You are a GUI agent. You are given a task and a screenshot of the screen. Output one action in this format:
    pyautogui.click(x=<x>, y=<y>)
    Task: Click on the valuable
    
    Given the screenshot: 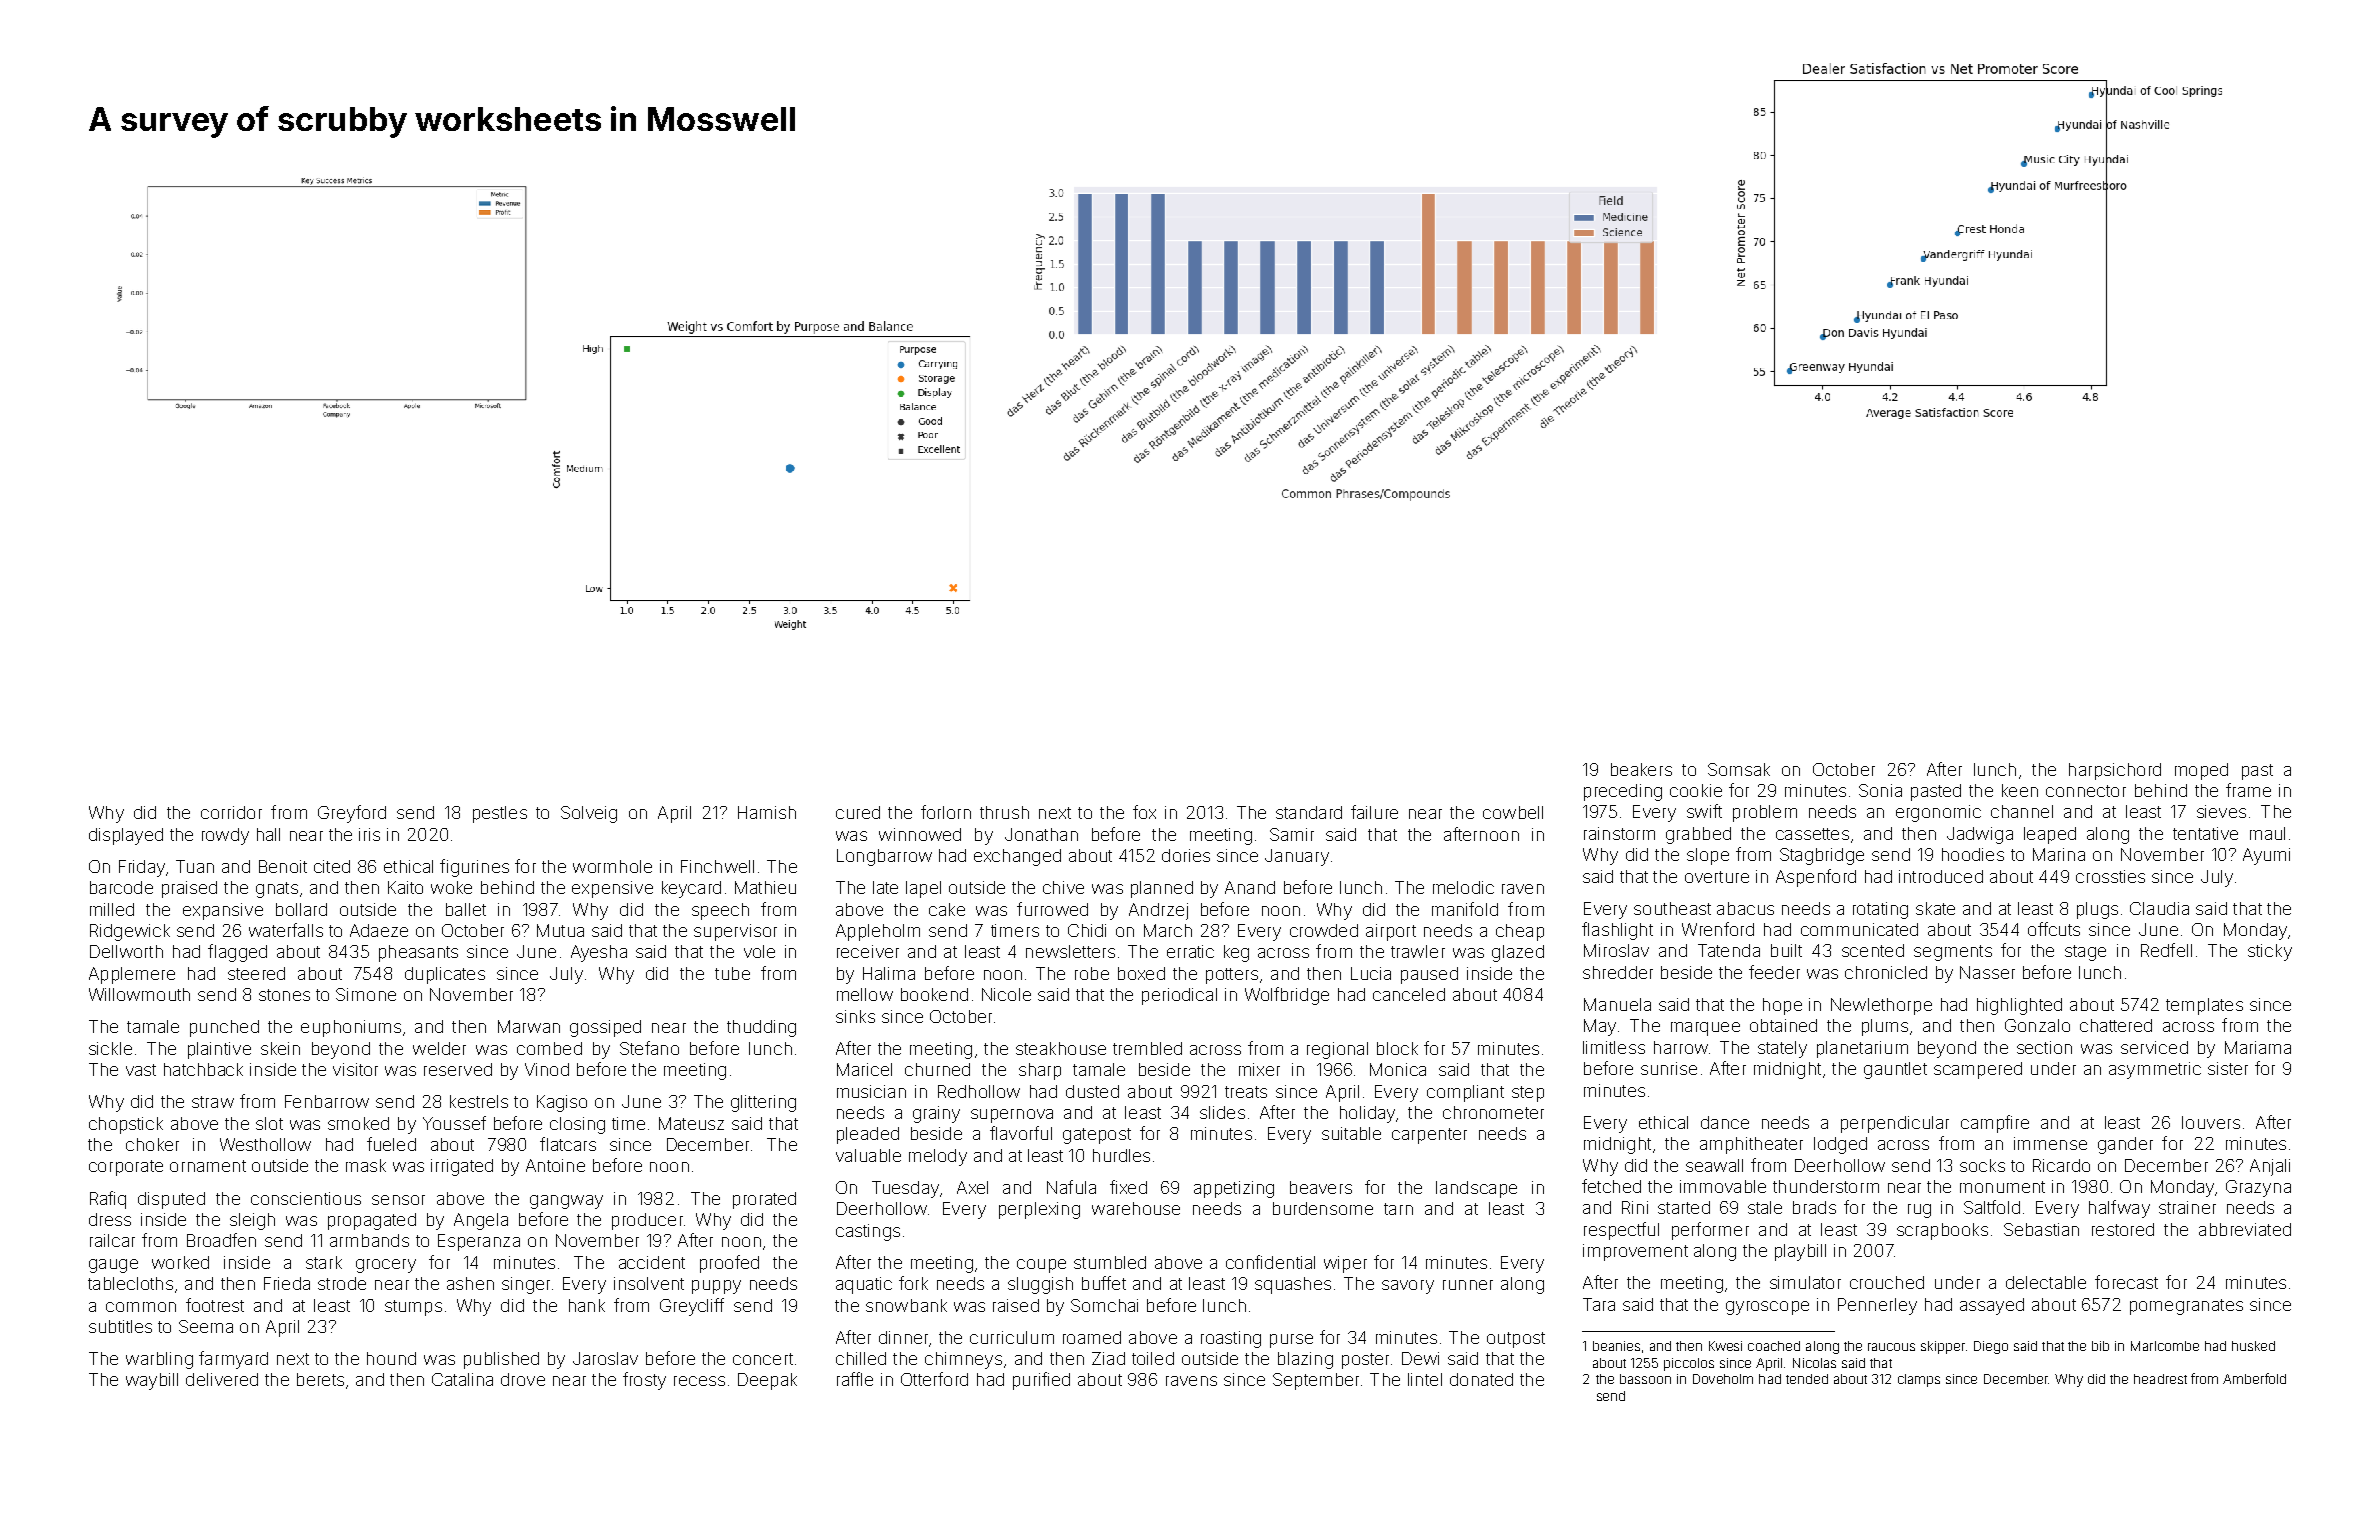 What is the action you would take?
    pyautogui.click(x=868, y=1155)
